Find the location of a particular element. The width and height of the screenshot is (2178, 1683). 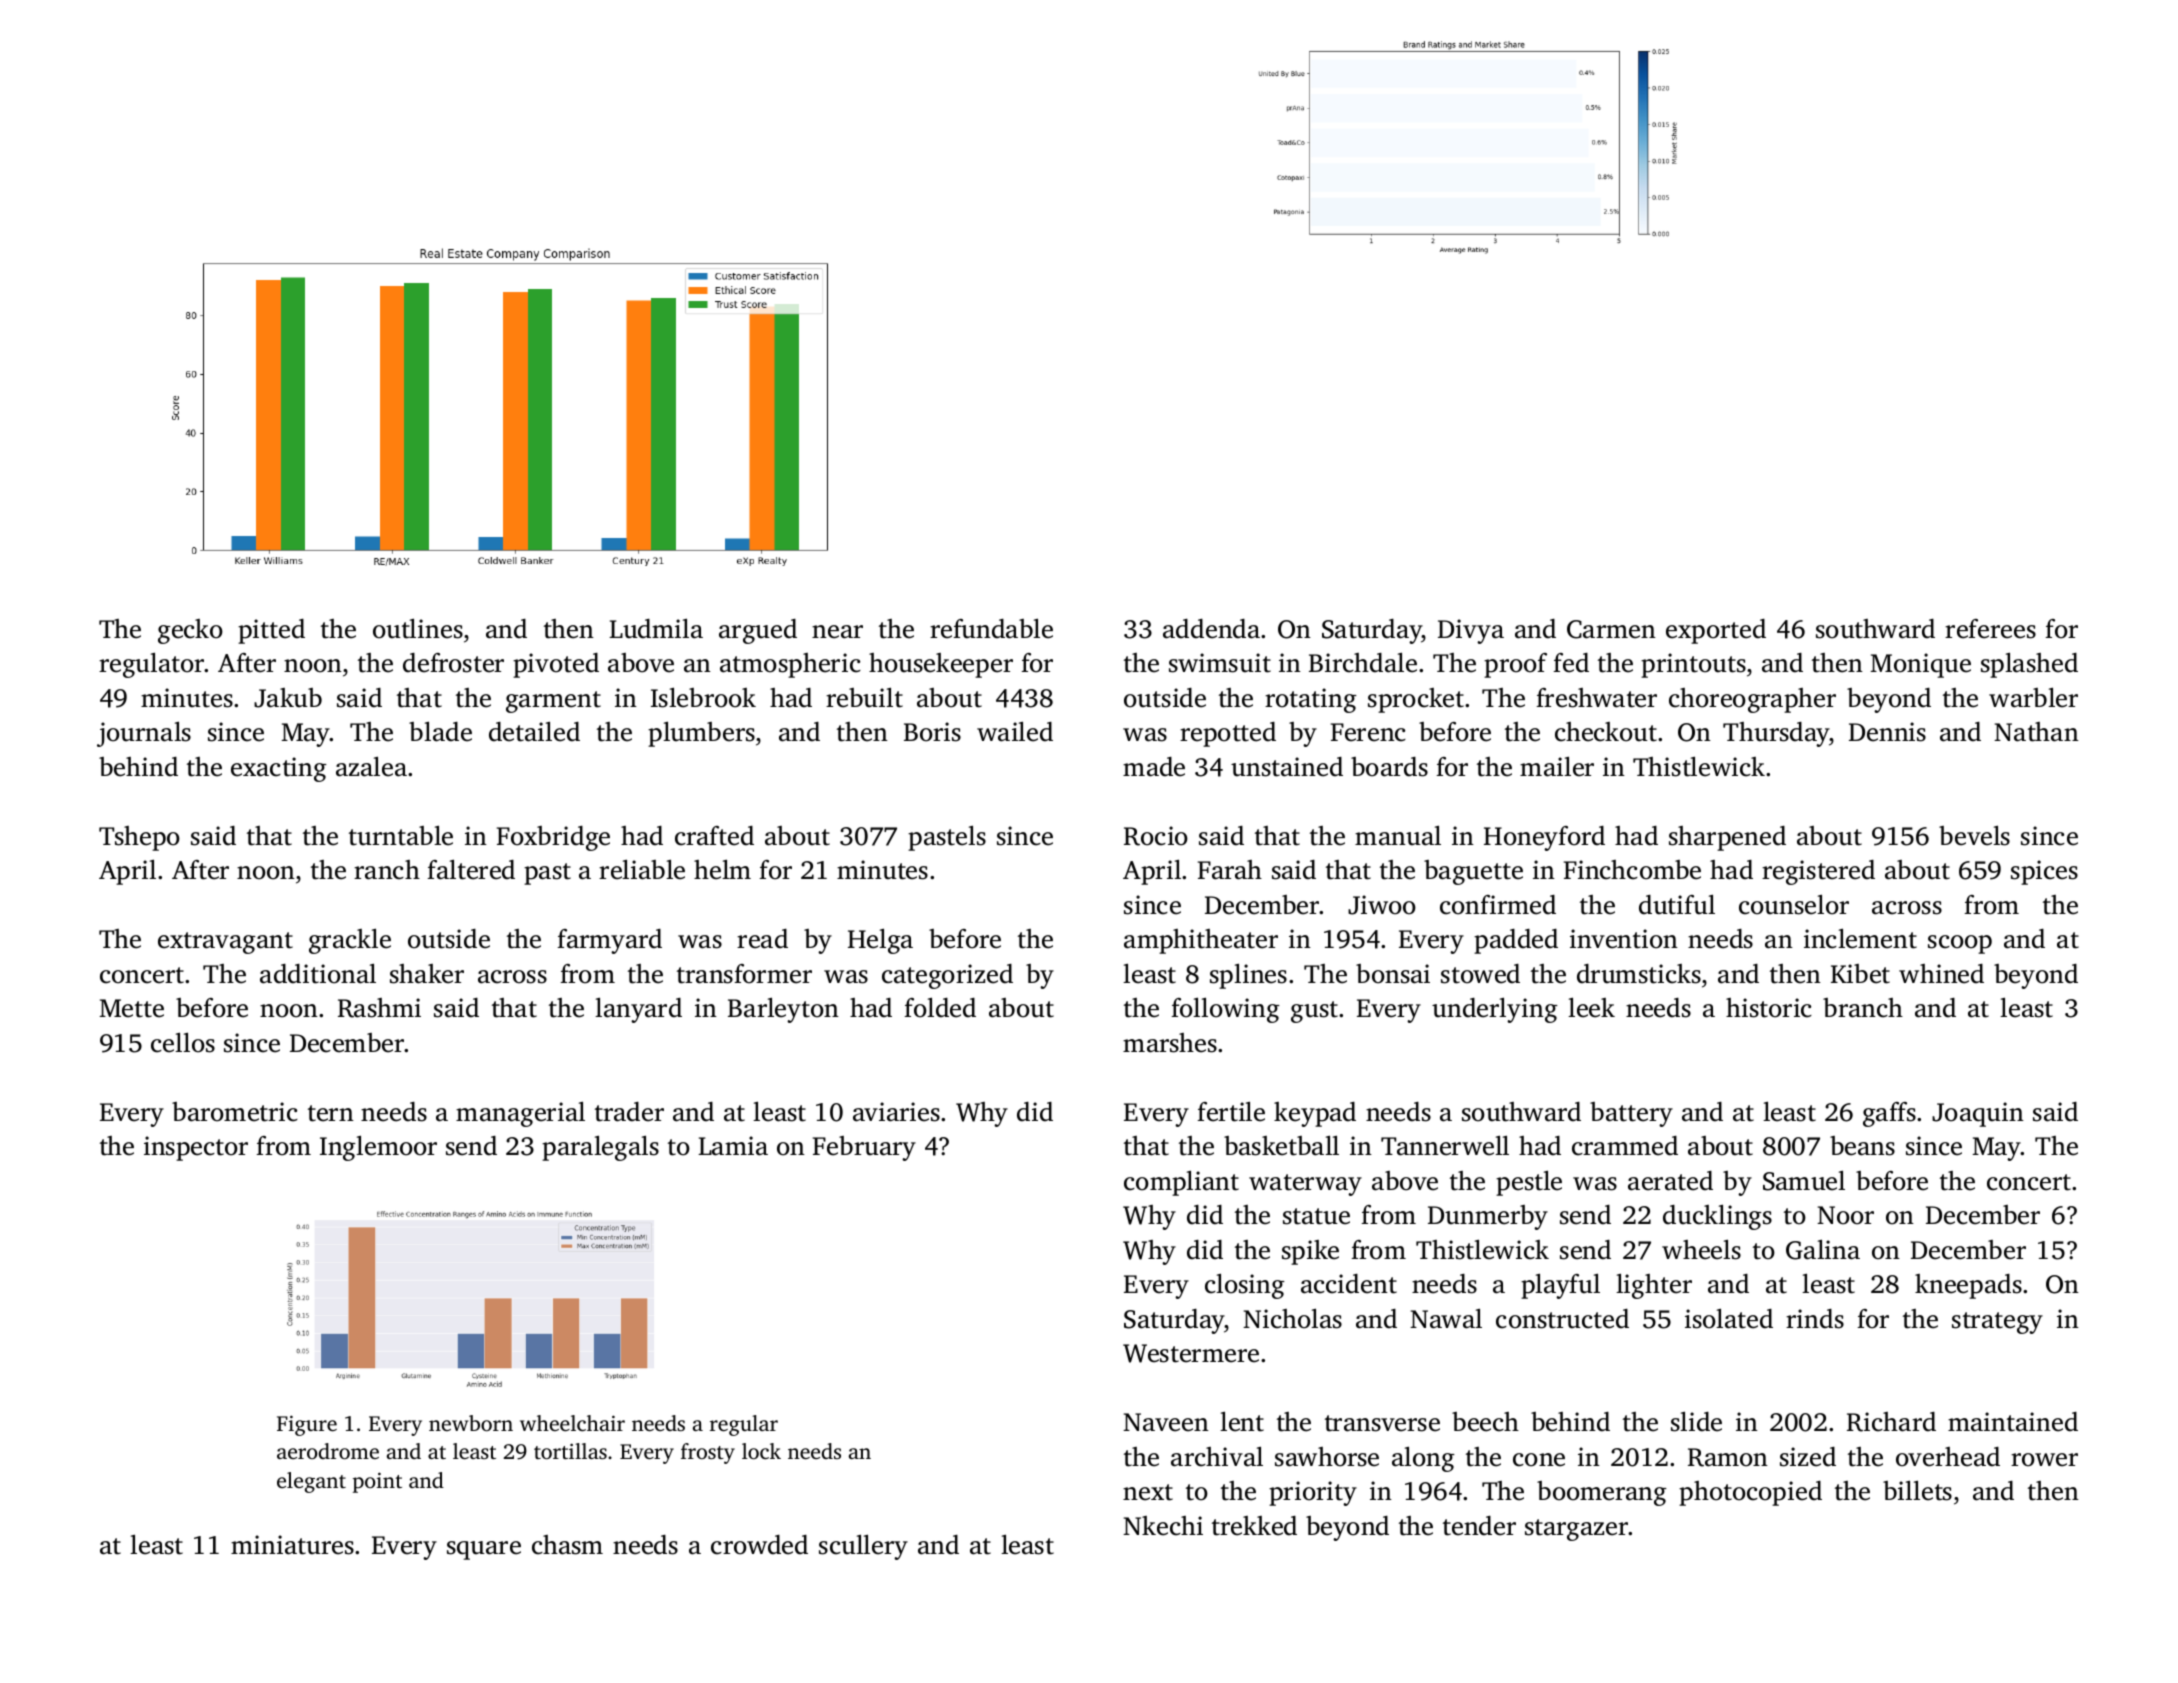

Nicholas is located at coordinates (1292, 1319).
